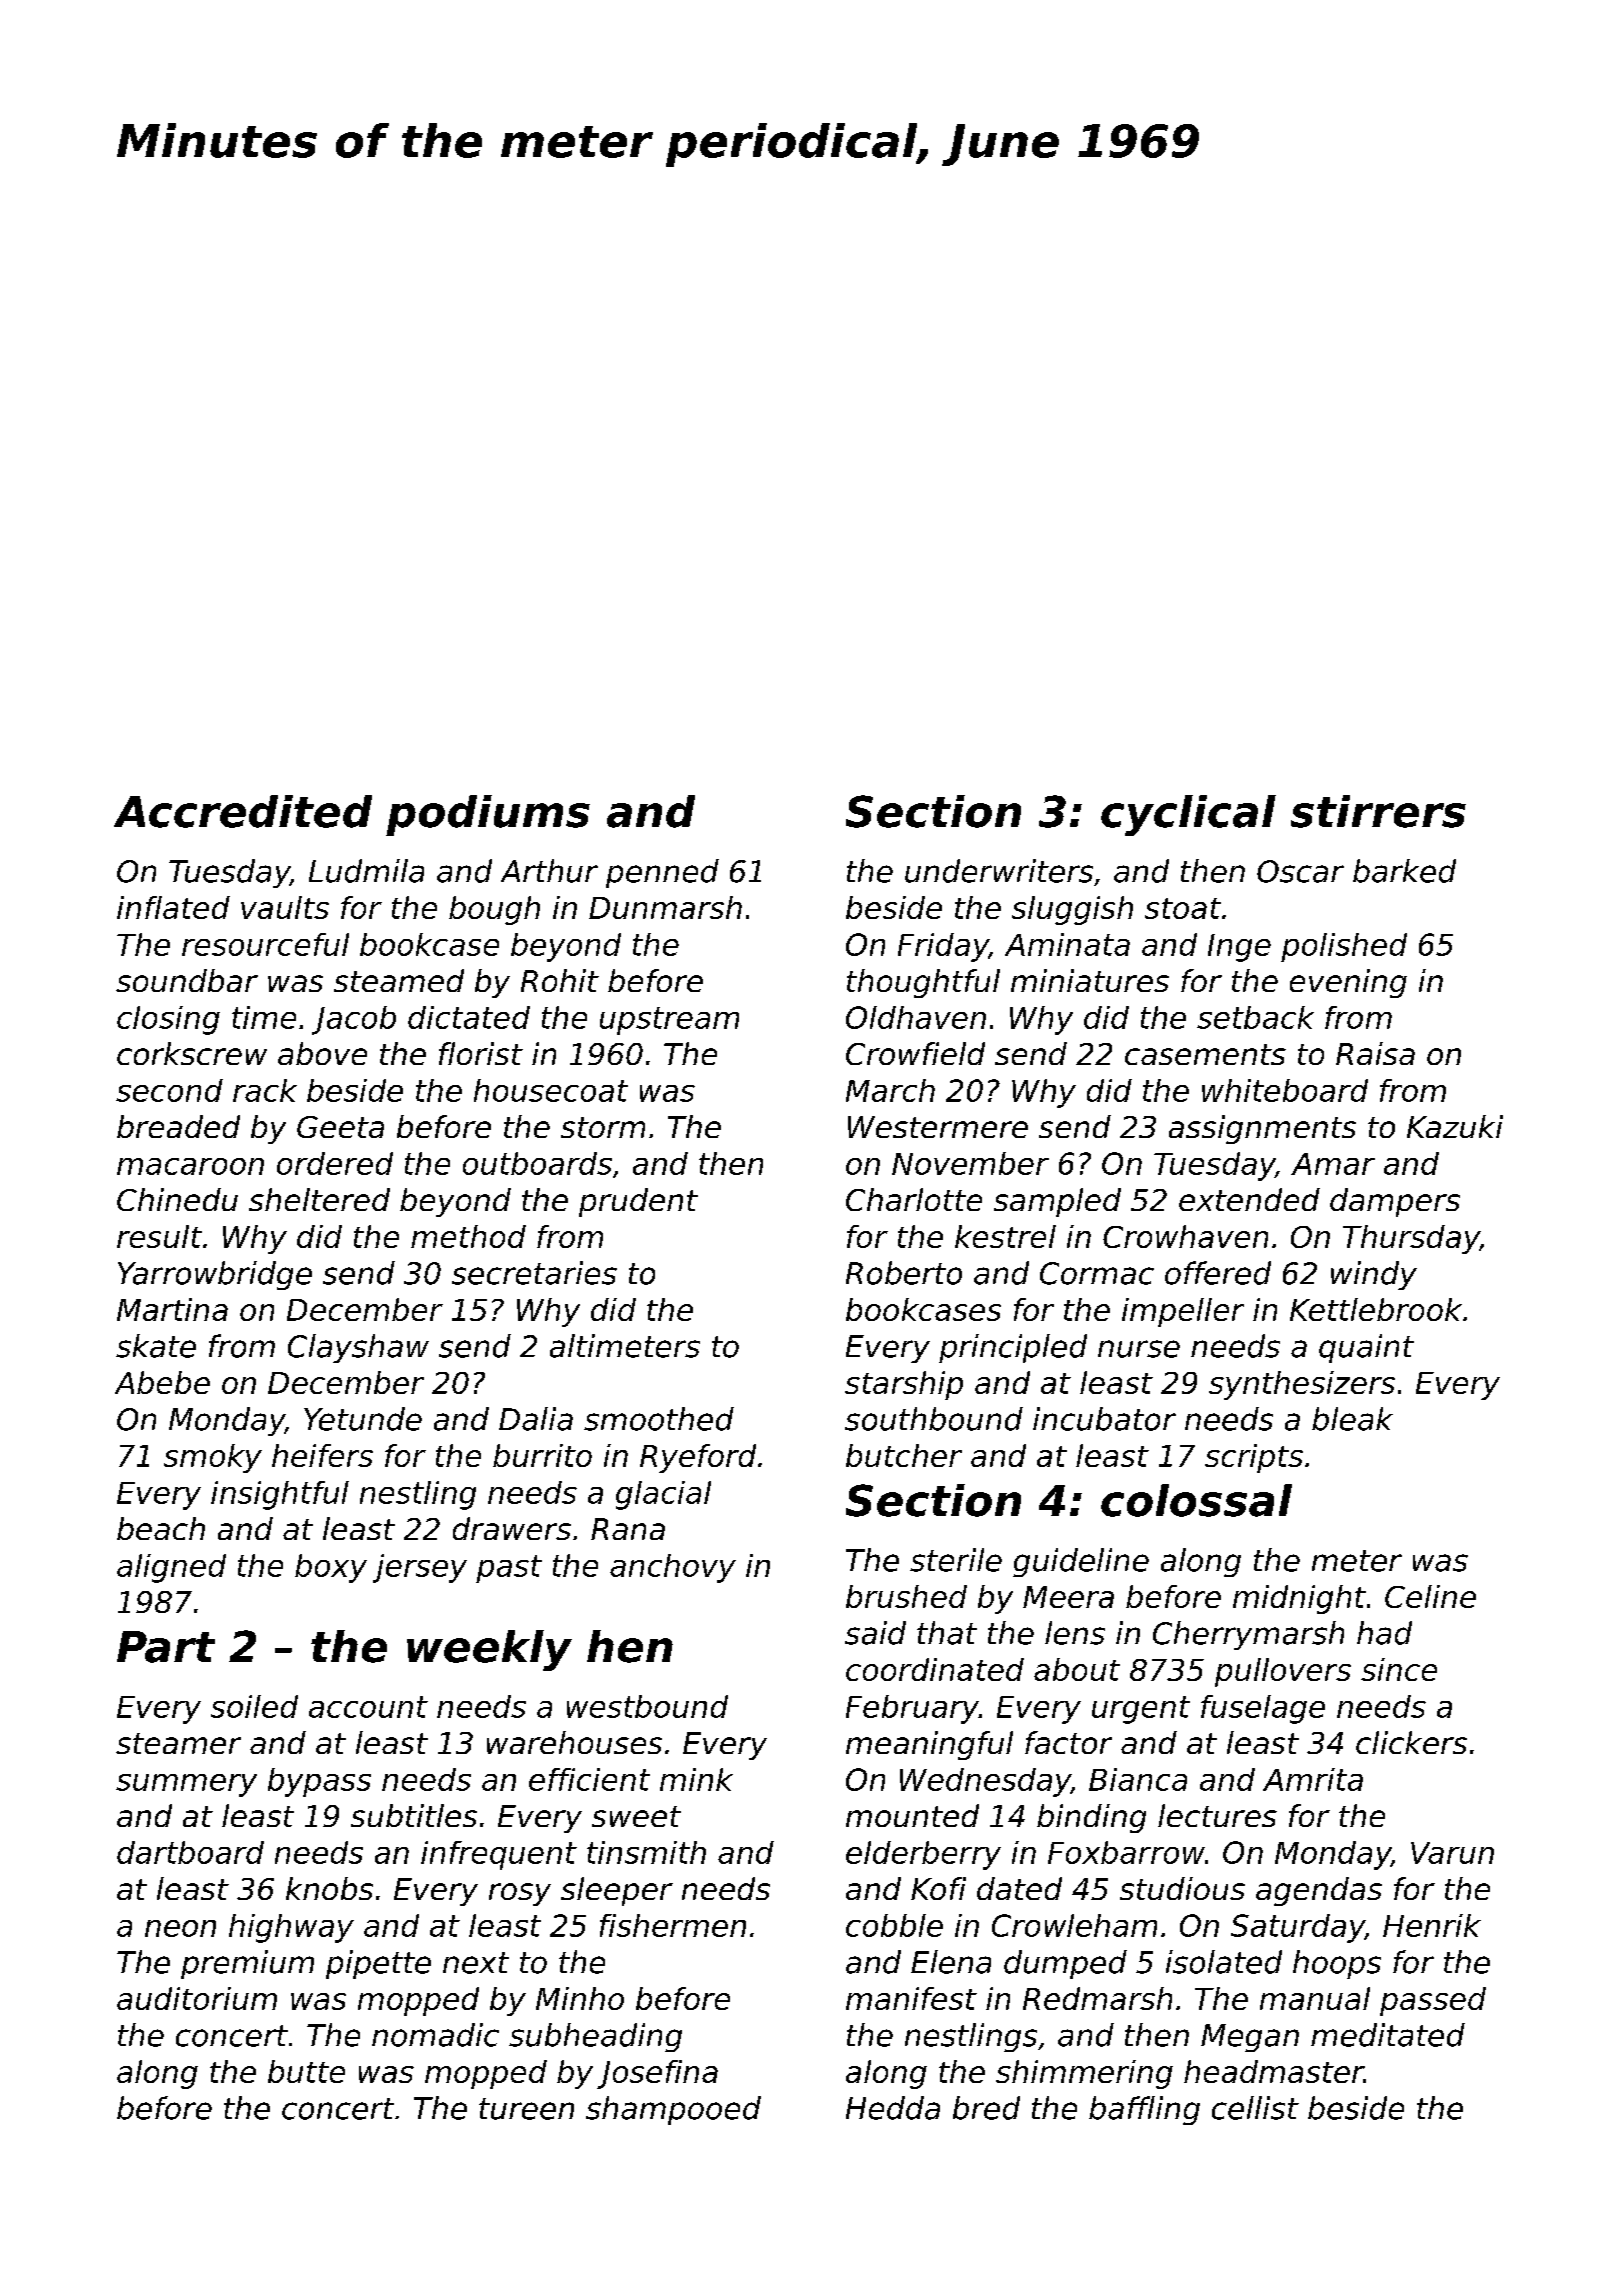 The height and width of the screenshot is (2292, 1620). Describe the element at coordinates (180, 1928) in the screenshot. I see `neon` at that location.
